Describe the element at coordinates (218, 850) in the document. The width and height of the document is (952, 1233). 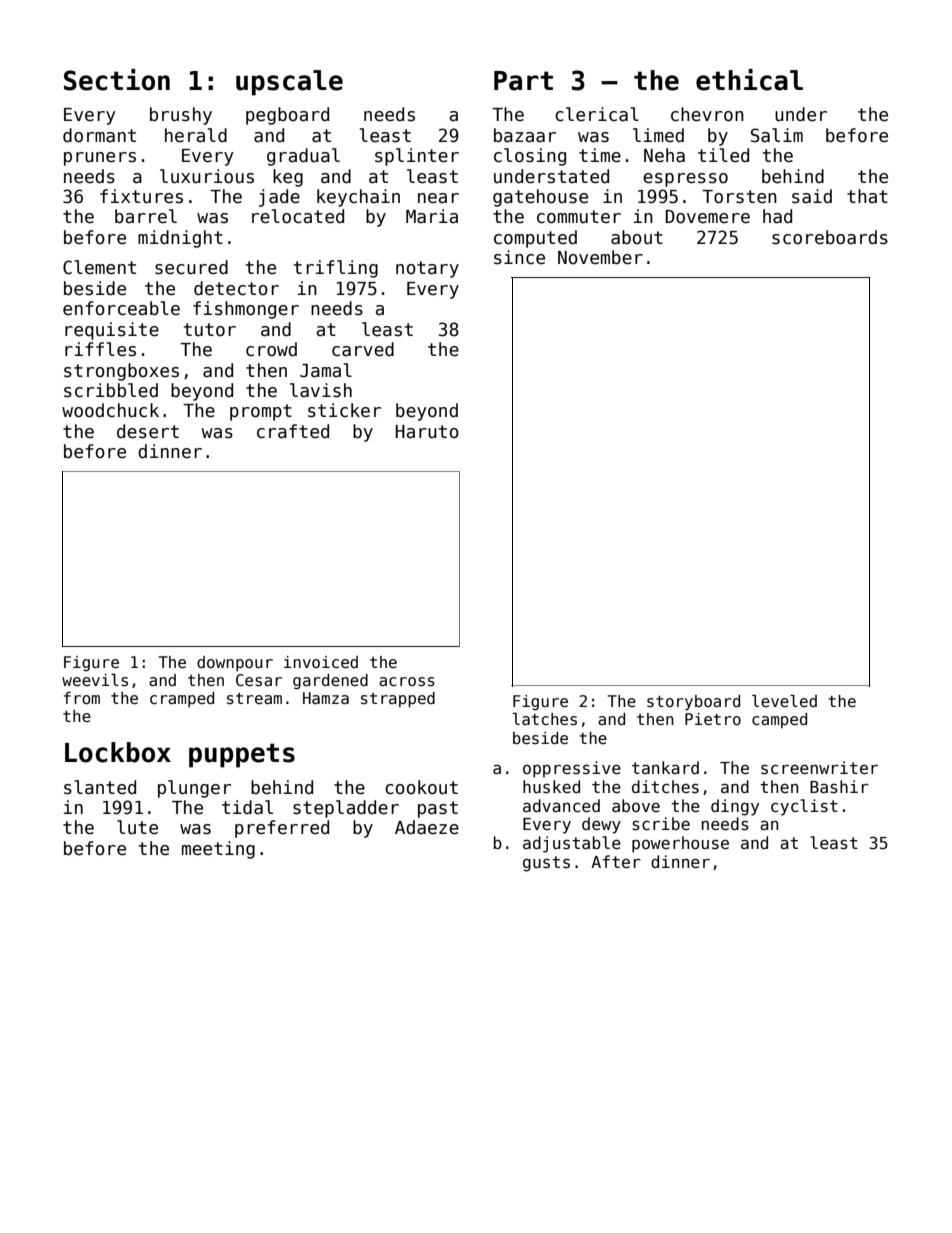
I see `meeting` at that location.
